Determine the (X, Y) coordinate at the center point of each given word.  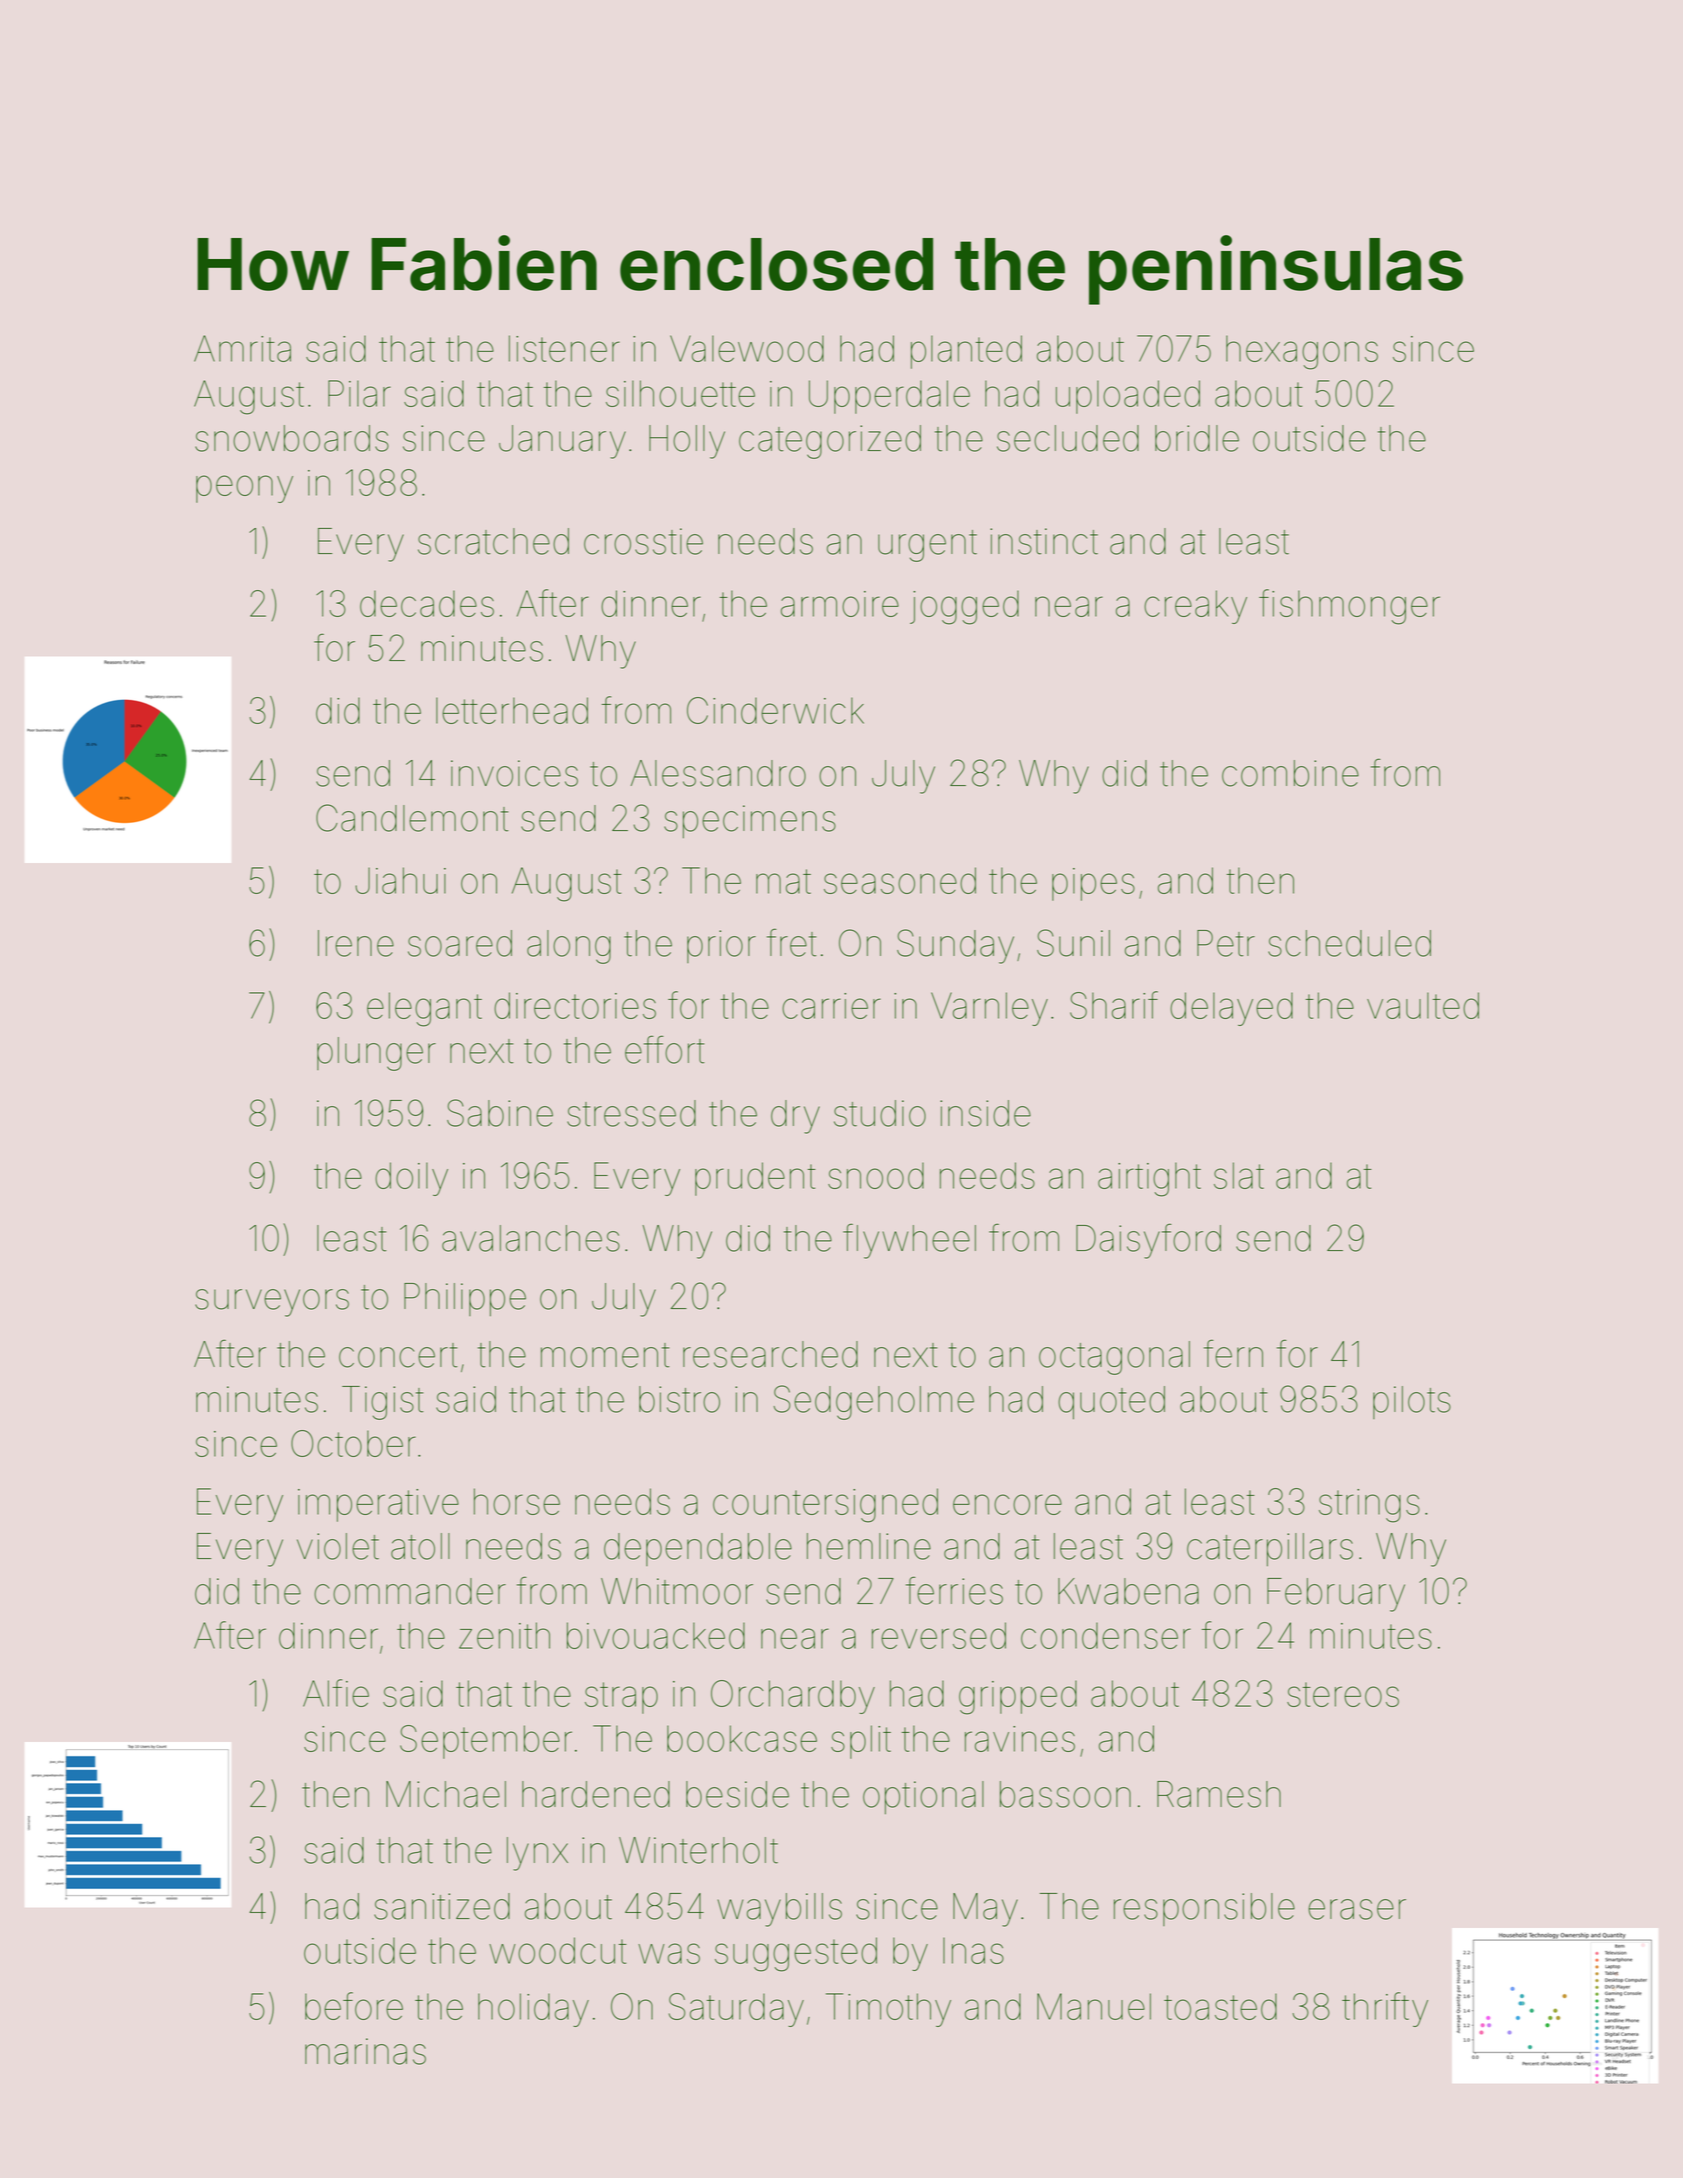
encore (1007, 1504)
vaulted (1423, 1005)
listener (564, 348)
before (354, 2006)
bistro (679, 1399)
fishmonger (1349, 607)
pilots (1412, 1402)
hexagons (1302, 352)
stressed (631, 1113)
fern (1233, 1353)
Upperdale (889, 397)
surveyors (272, 1303)
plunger (376, 1054)
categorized (830, 442)
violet (338, 1546)
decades (427, 603)
